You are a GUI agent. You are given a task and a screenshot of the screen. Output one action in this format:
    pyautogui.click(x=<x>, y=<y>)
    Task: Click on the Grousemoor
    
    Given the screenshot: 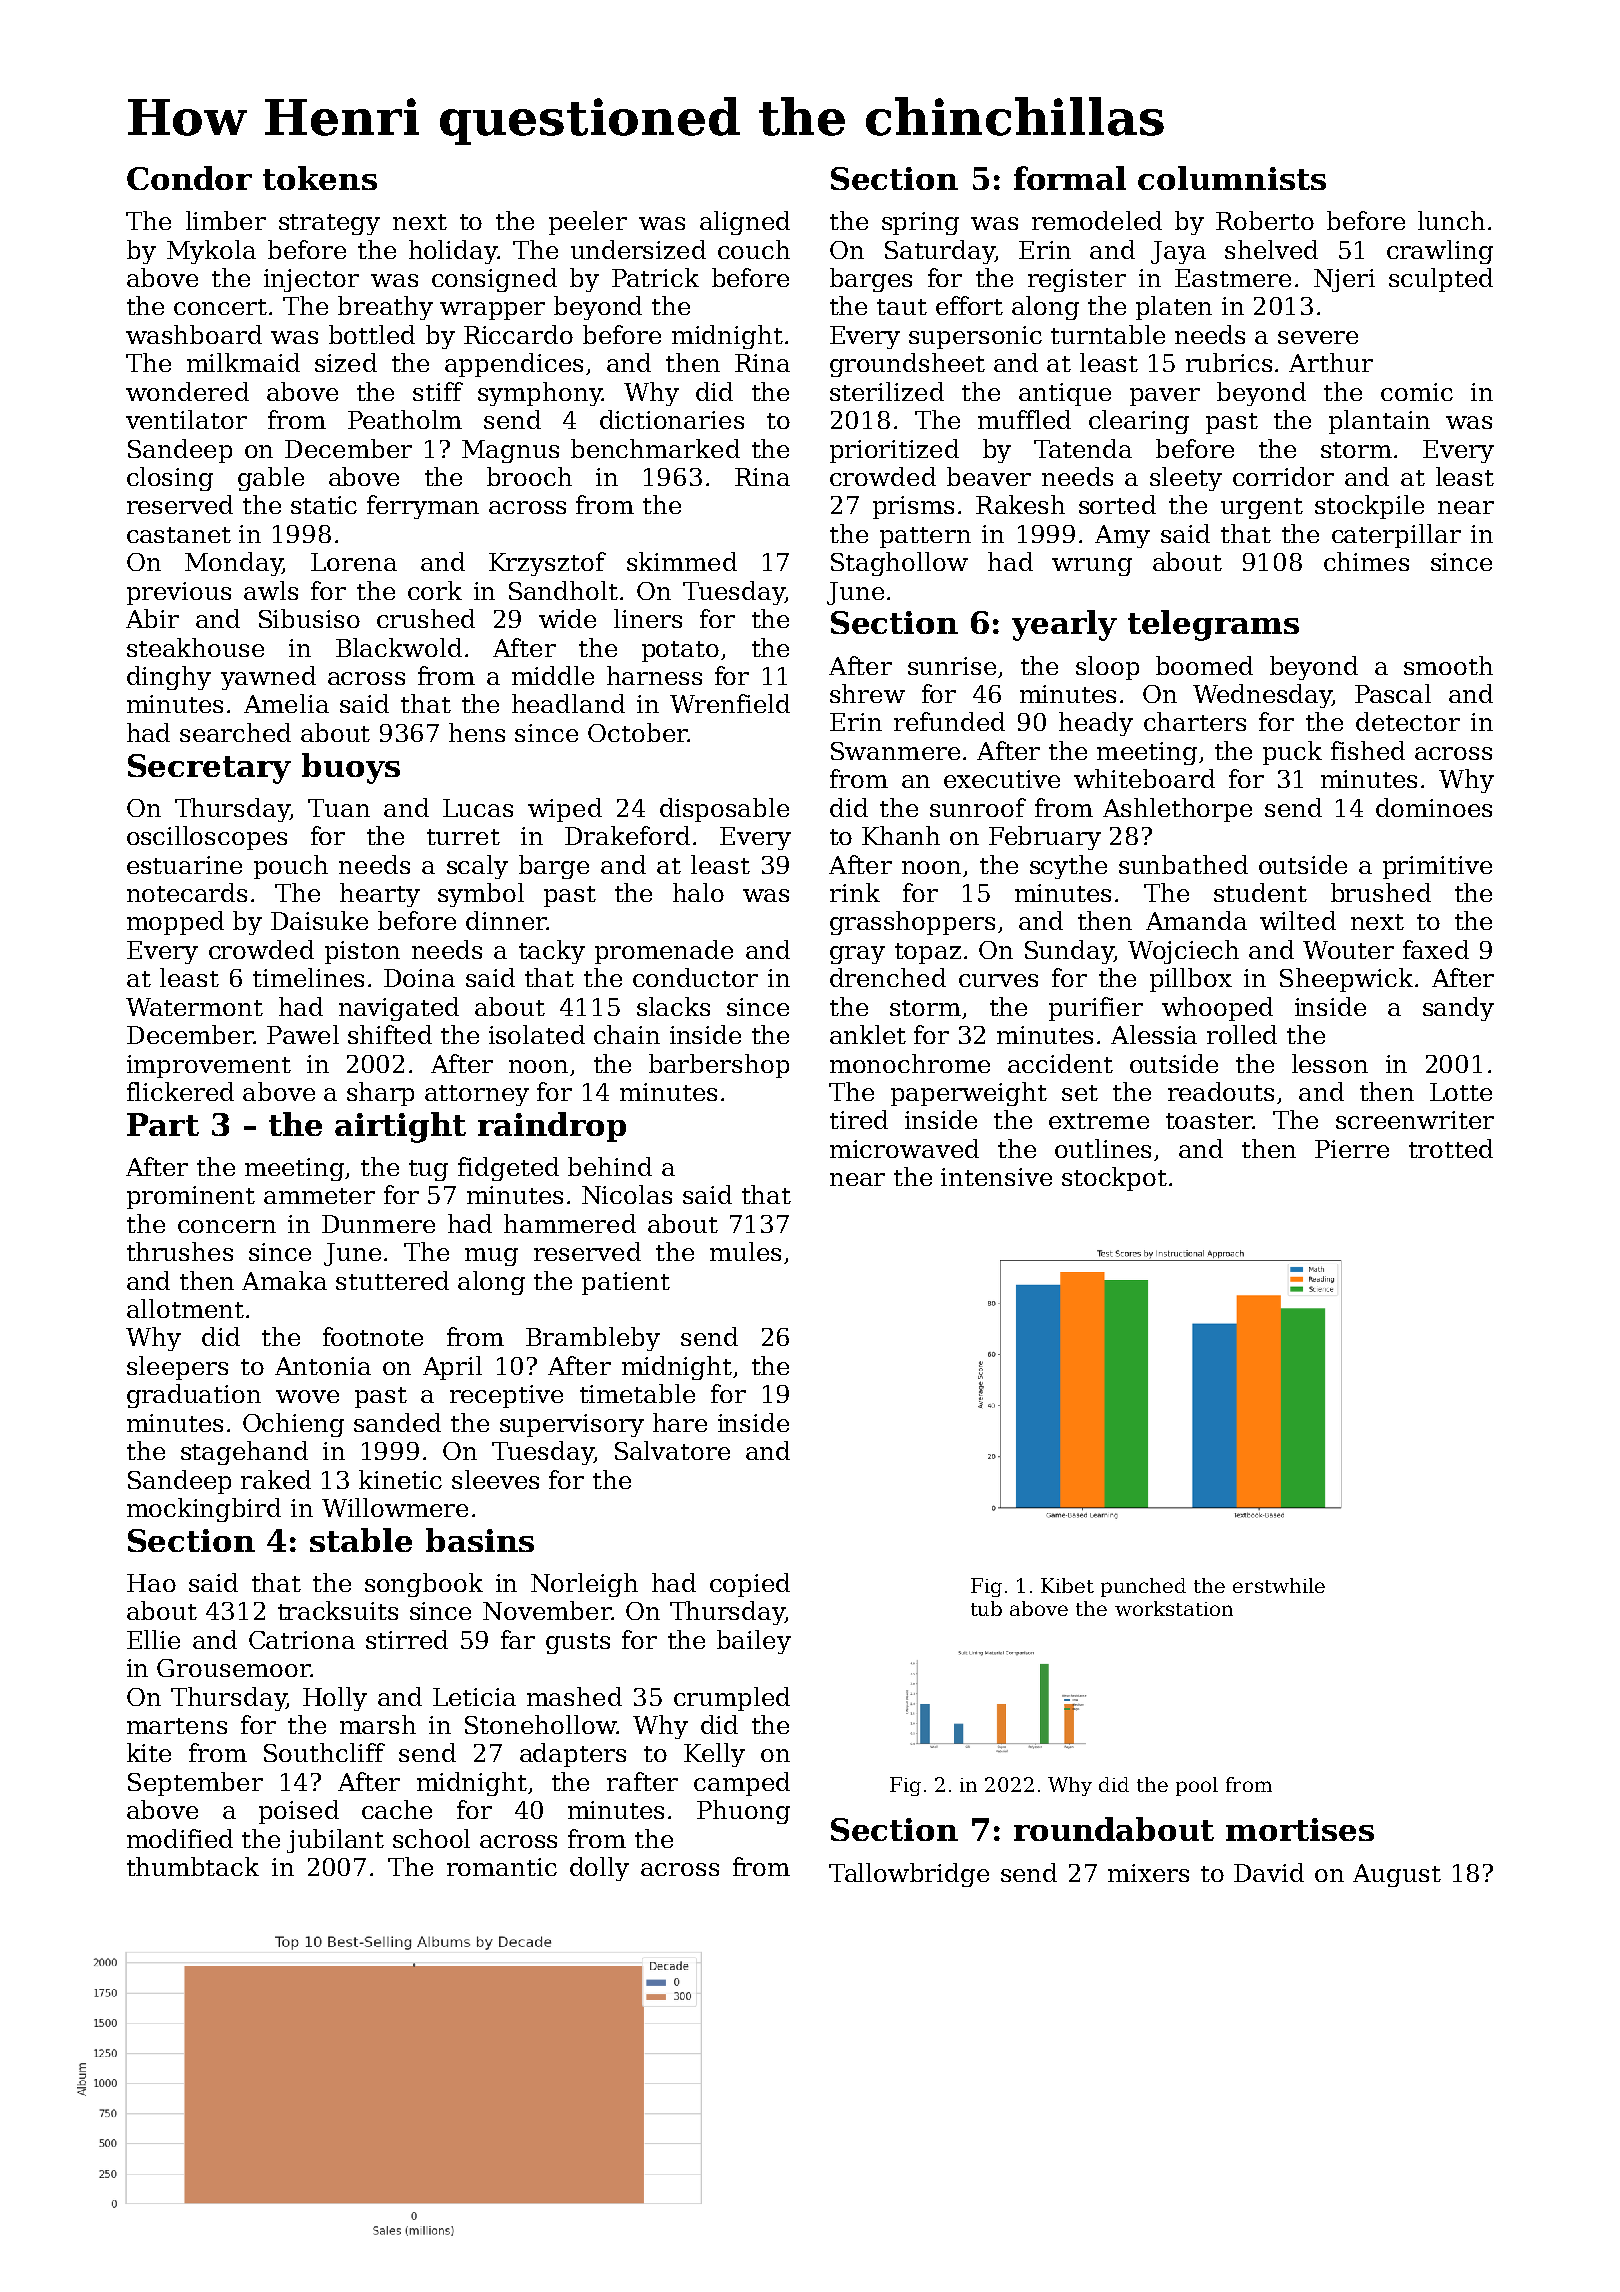 What is the action you would take?
    pyautogui.click(x=233, y=1668)
